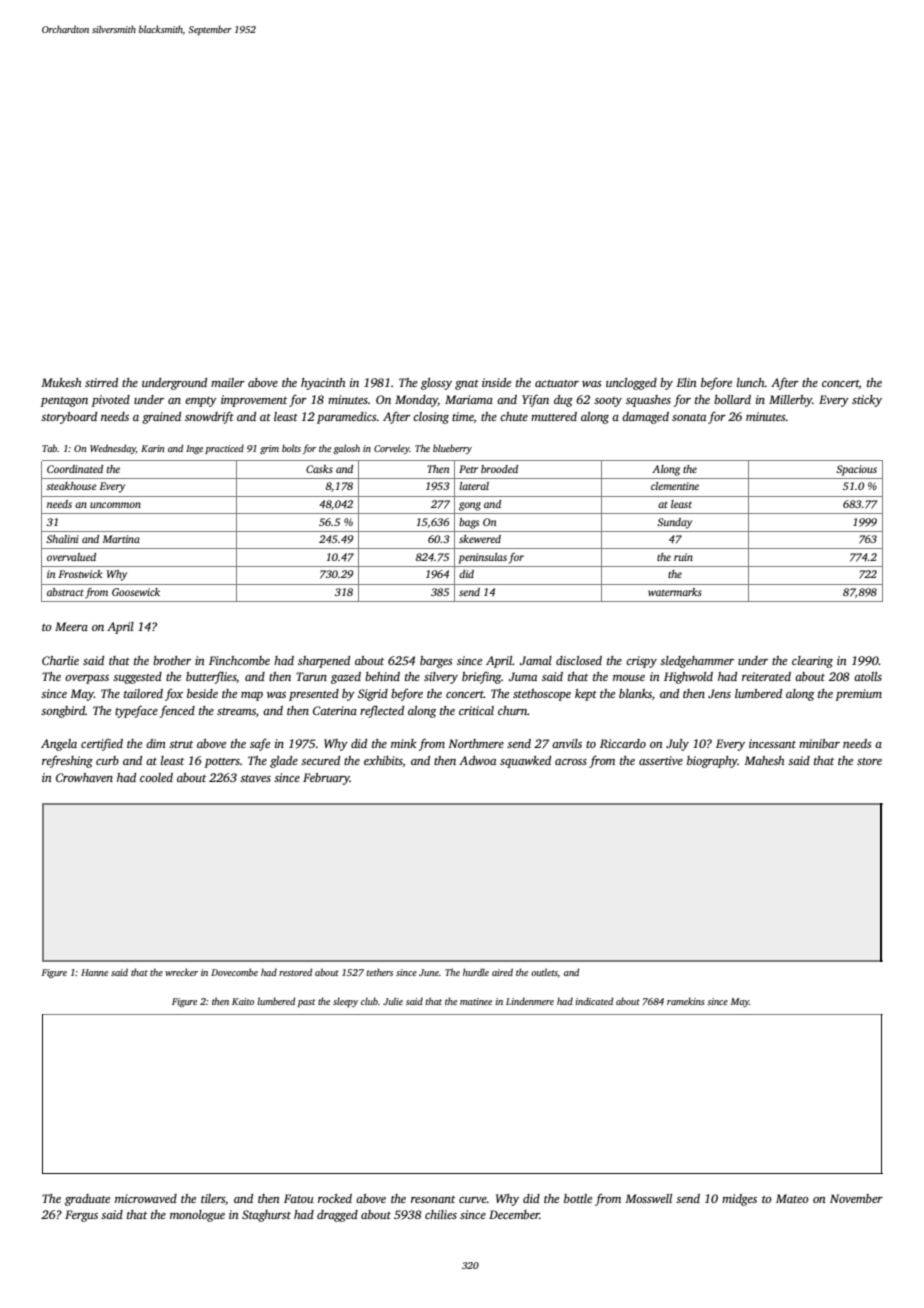 This document has width=924, height=1308. I want to click on strut, so click(181, 744).
